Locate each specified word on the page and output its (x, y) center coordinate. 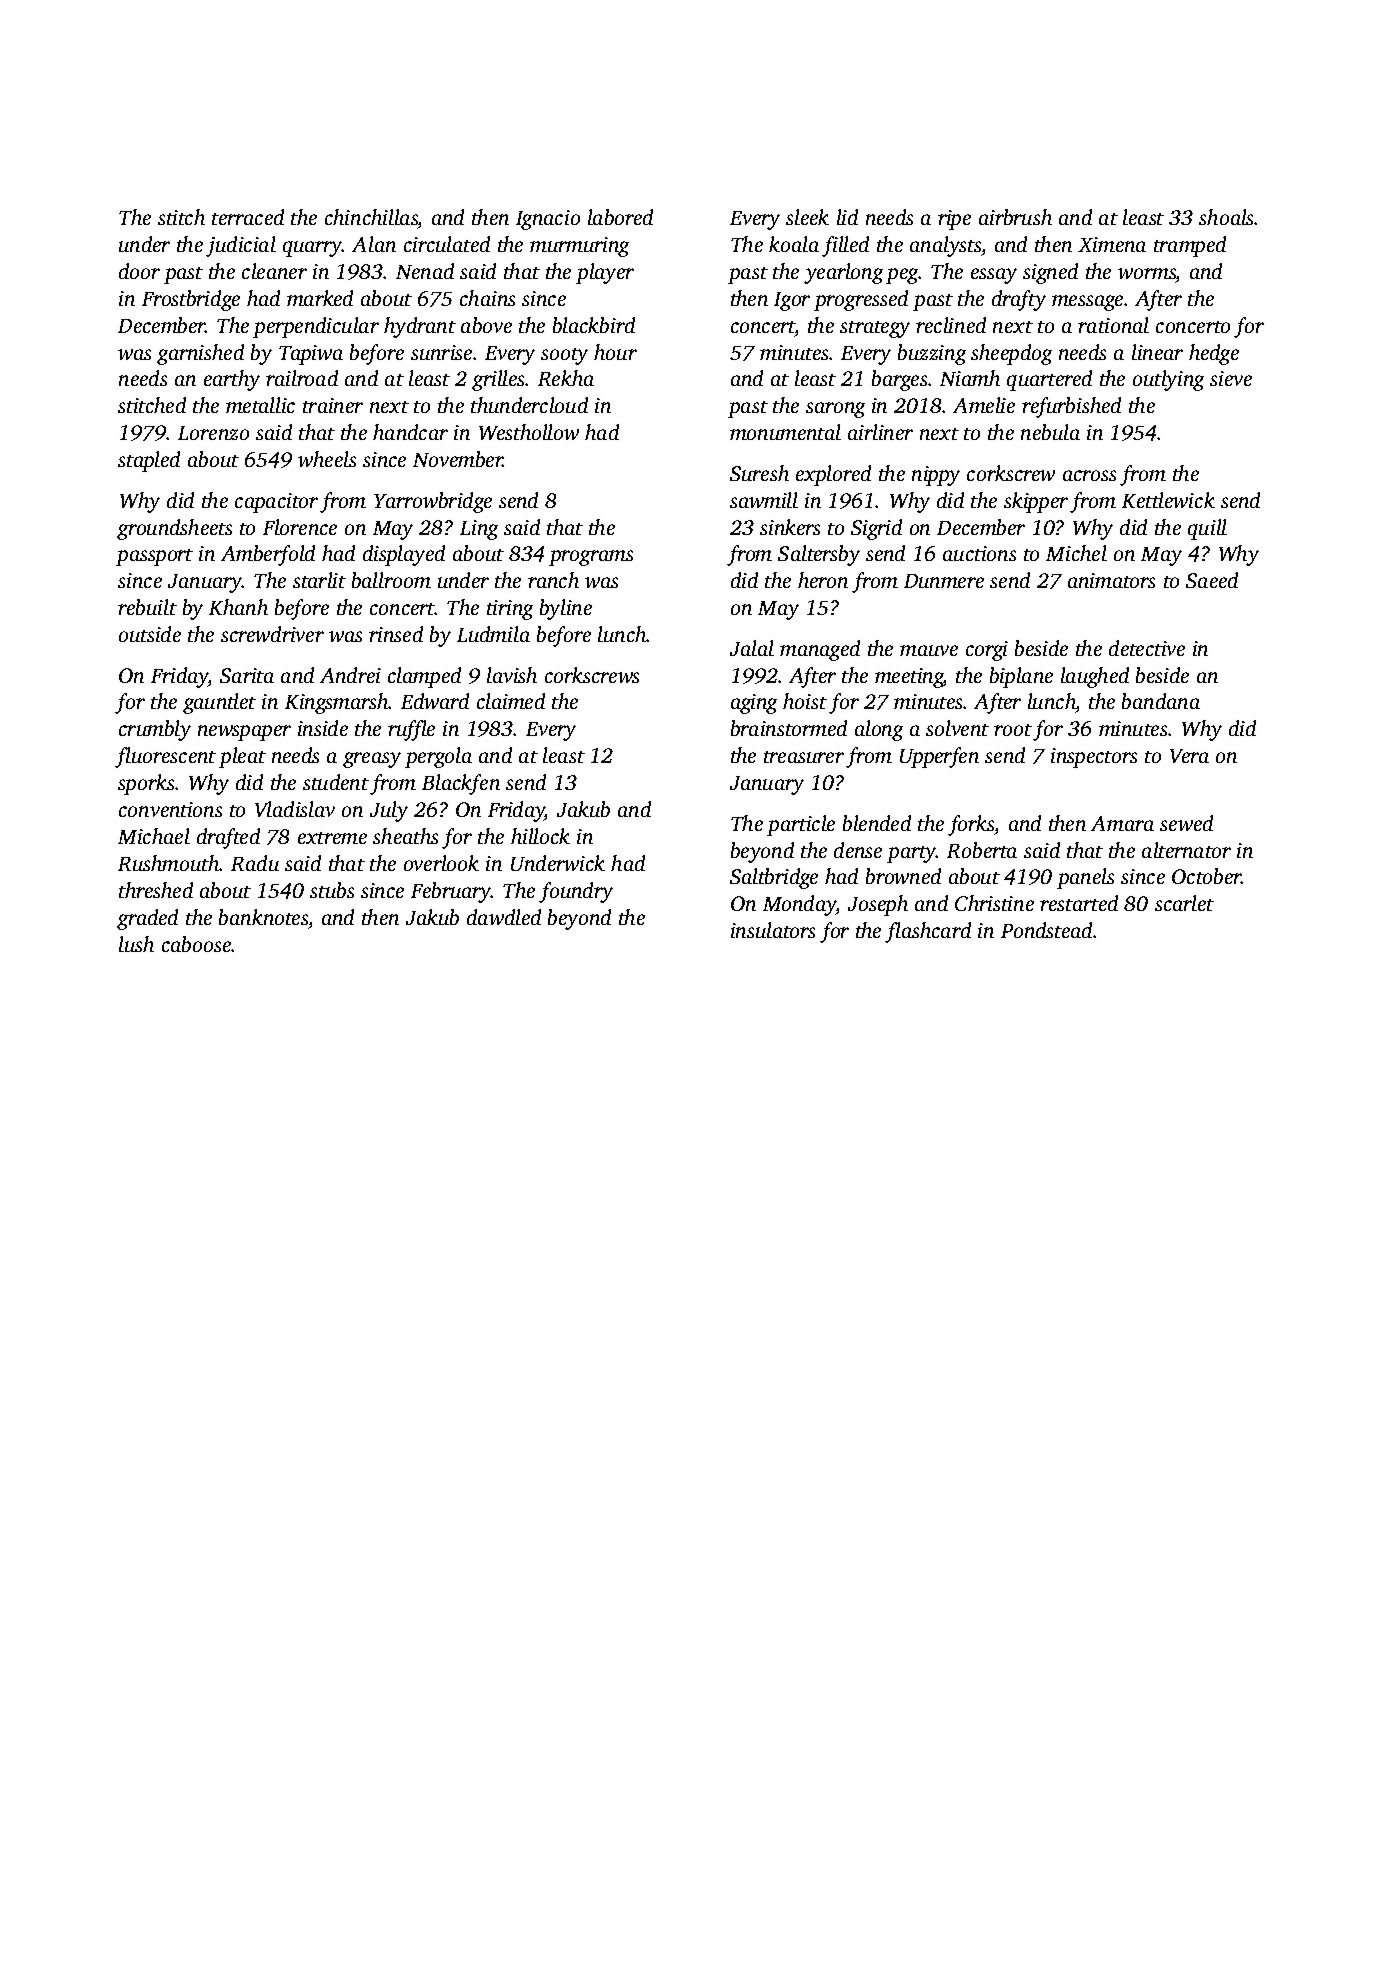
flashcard (928, 932)
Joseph (878, 905)
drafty (1019, 300)
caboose (196, 944)
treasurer (804, 757)
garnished (200, 354)
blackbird (594, 325)
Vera (1189, 756)
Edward (435, 701)
